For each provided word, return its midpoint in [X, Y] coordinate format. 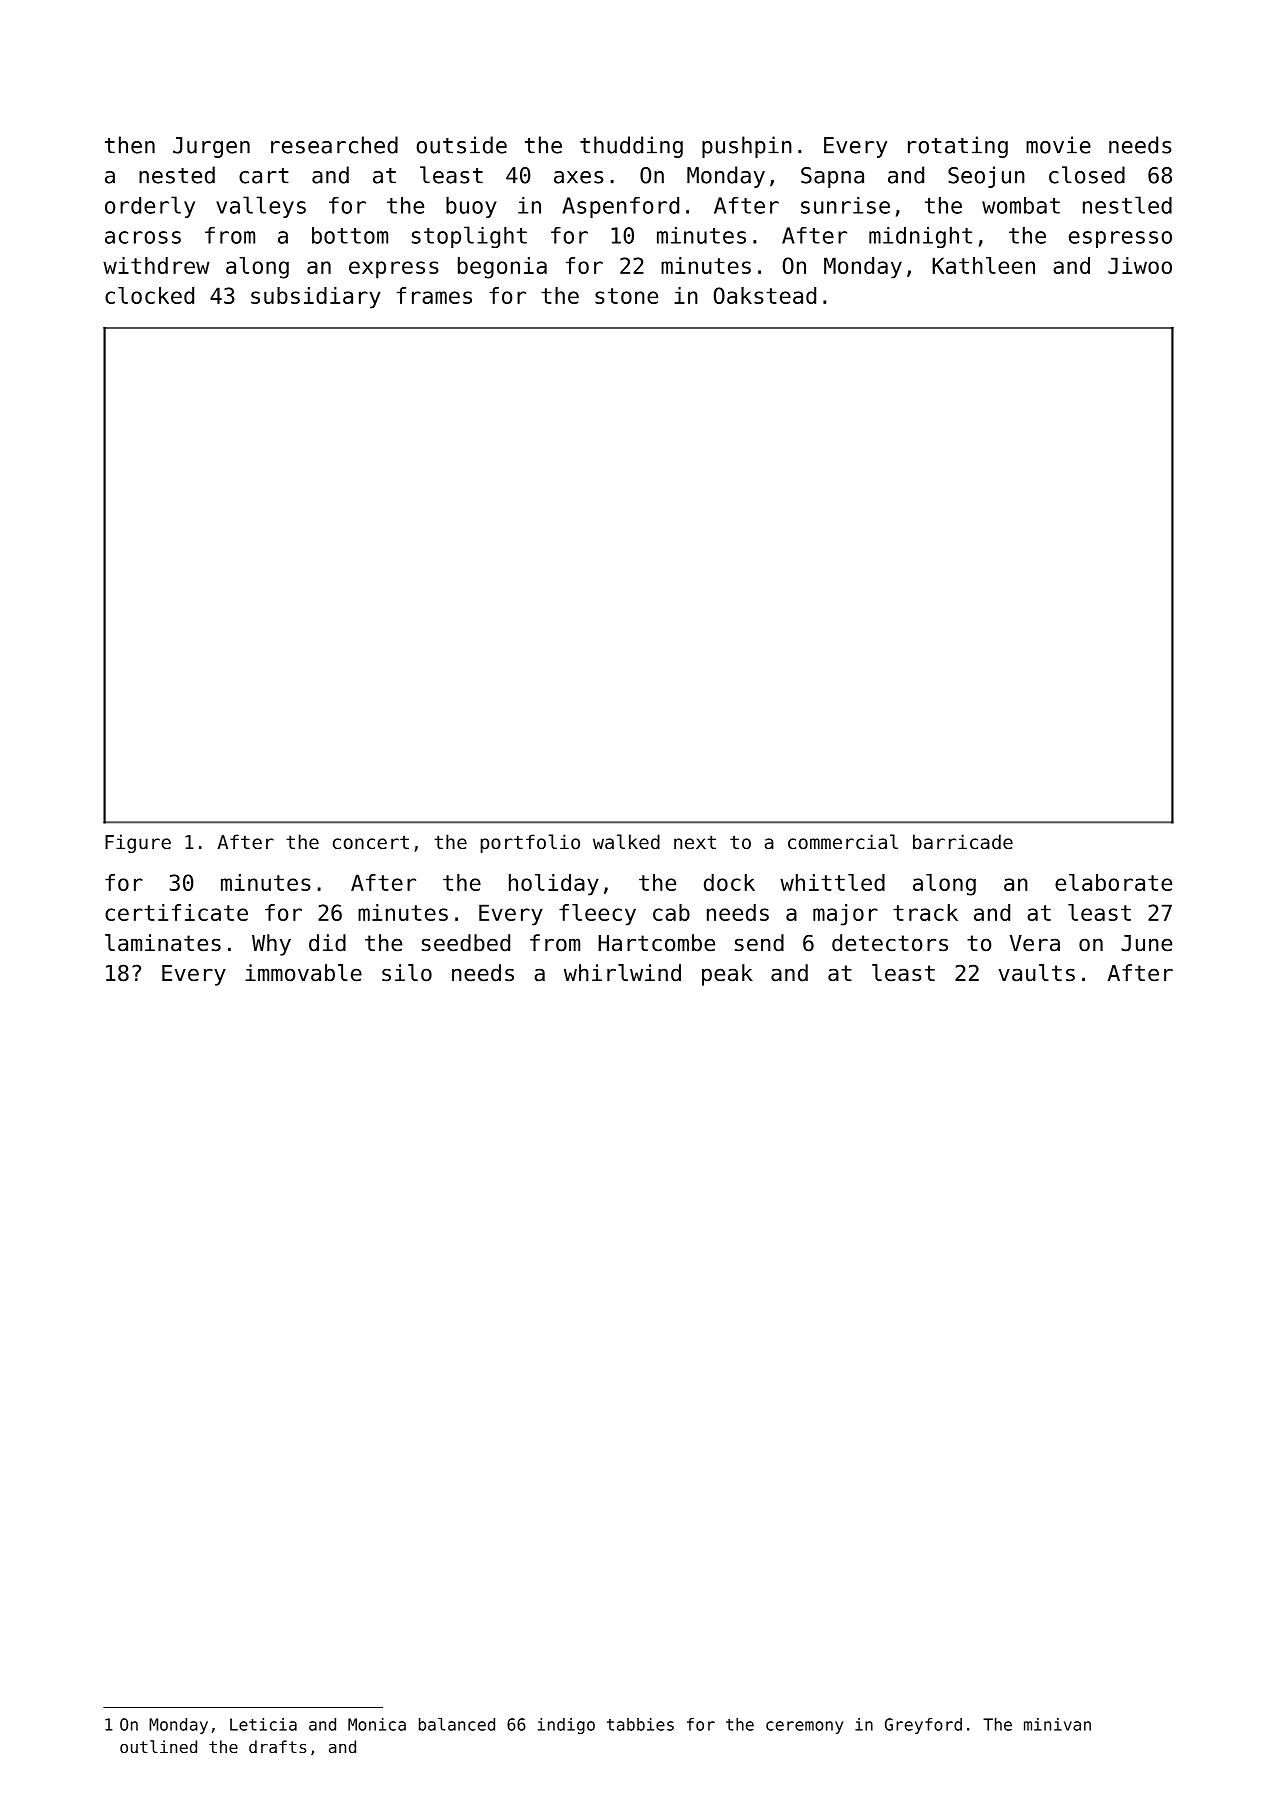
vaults [1037, 973]
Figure [138, 843]
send [759, 943]
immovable [303, 973]
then [130, 145]
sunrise [845, 205]
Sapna [832, 177]
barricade [963, 841]
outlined [158, 1746]
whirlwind [622, 973]
